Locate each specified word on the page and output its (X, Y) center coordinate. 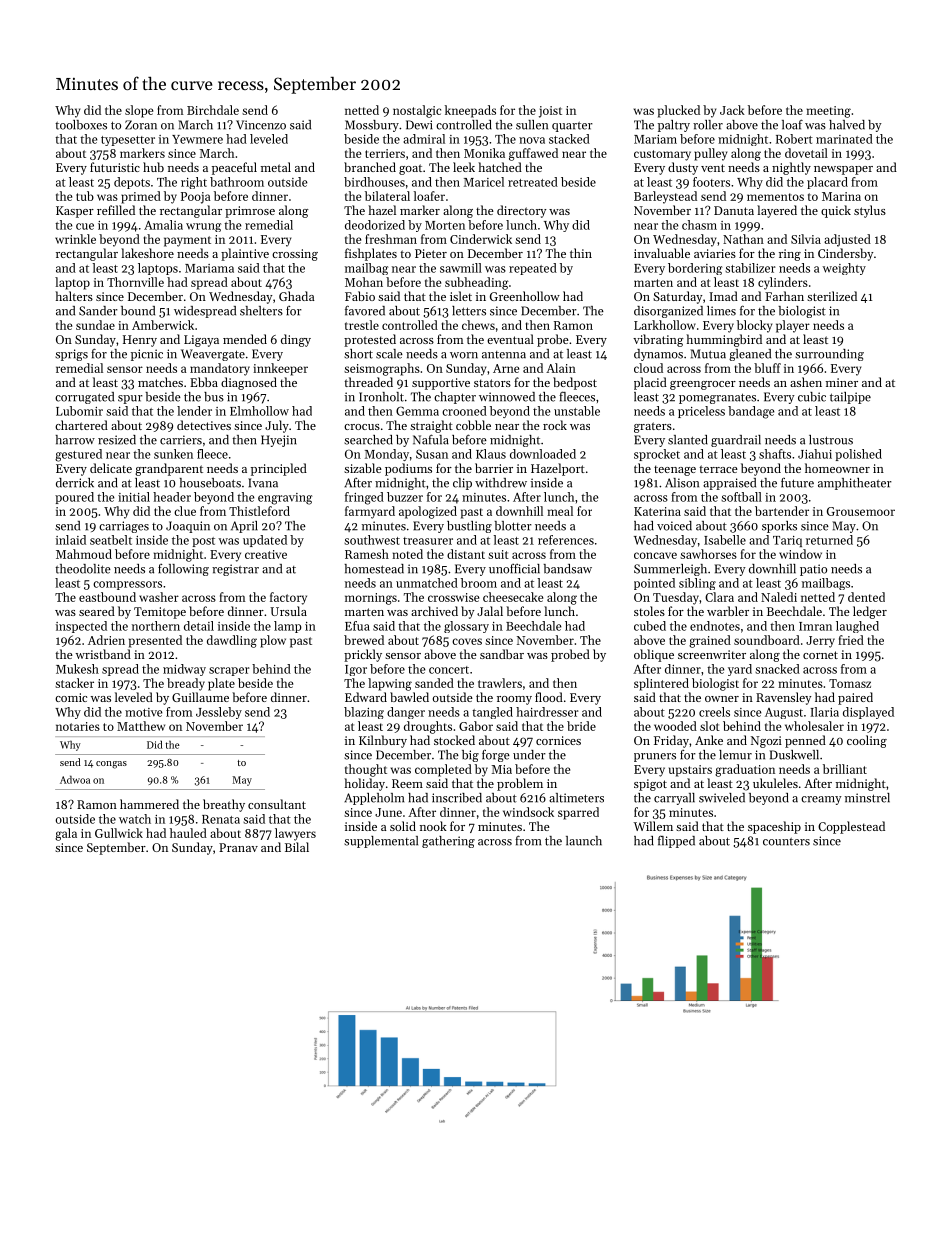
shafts (775, 454)
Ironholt (381, 397)
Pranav (238, 847)
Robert (794, 139)
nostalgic (417, 111)
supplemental (381, 842)
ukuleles (775, 783)
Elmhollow (259, 411)
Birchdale (213, 110)
